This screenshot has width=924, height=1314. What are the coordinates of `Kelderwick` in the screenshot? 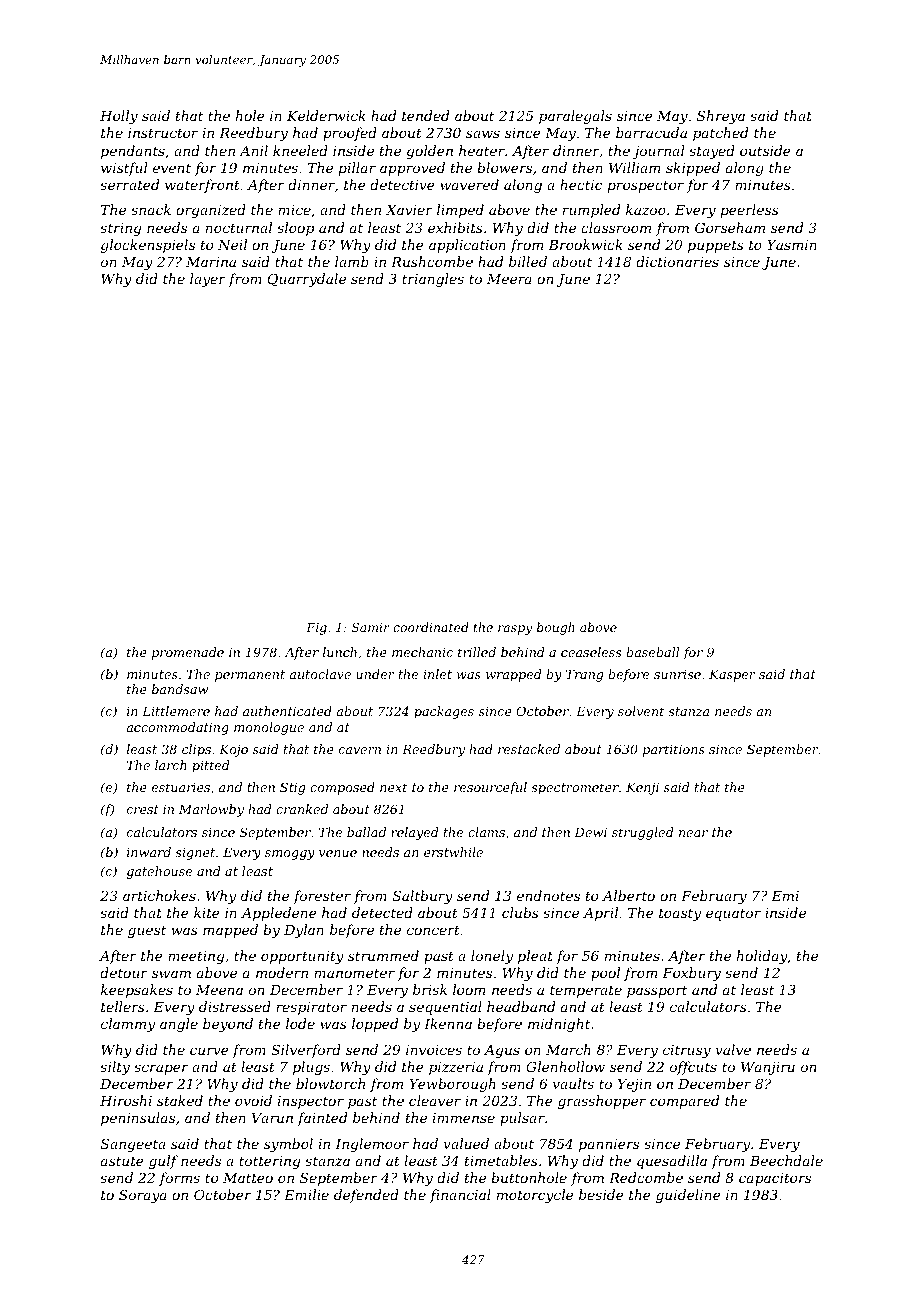 It's located at (326, 115).
